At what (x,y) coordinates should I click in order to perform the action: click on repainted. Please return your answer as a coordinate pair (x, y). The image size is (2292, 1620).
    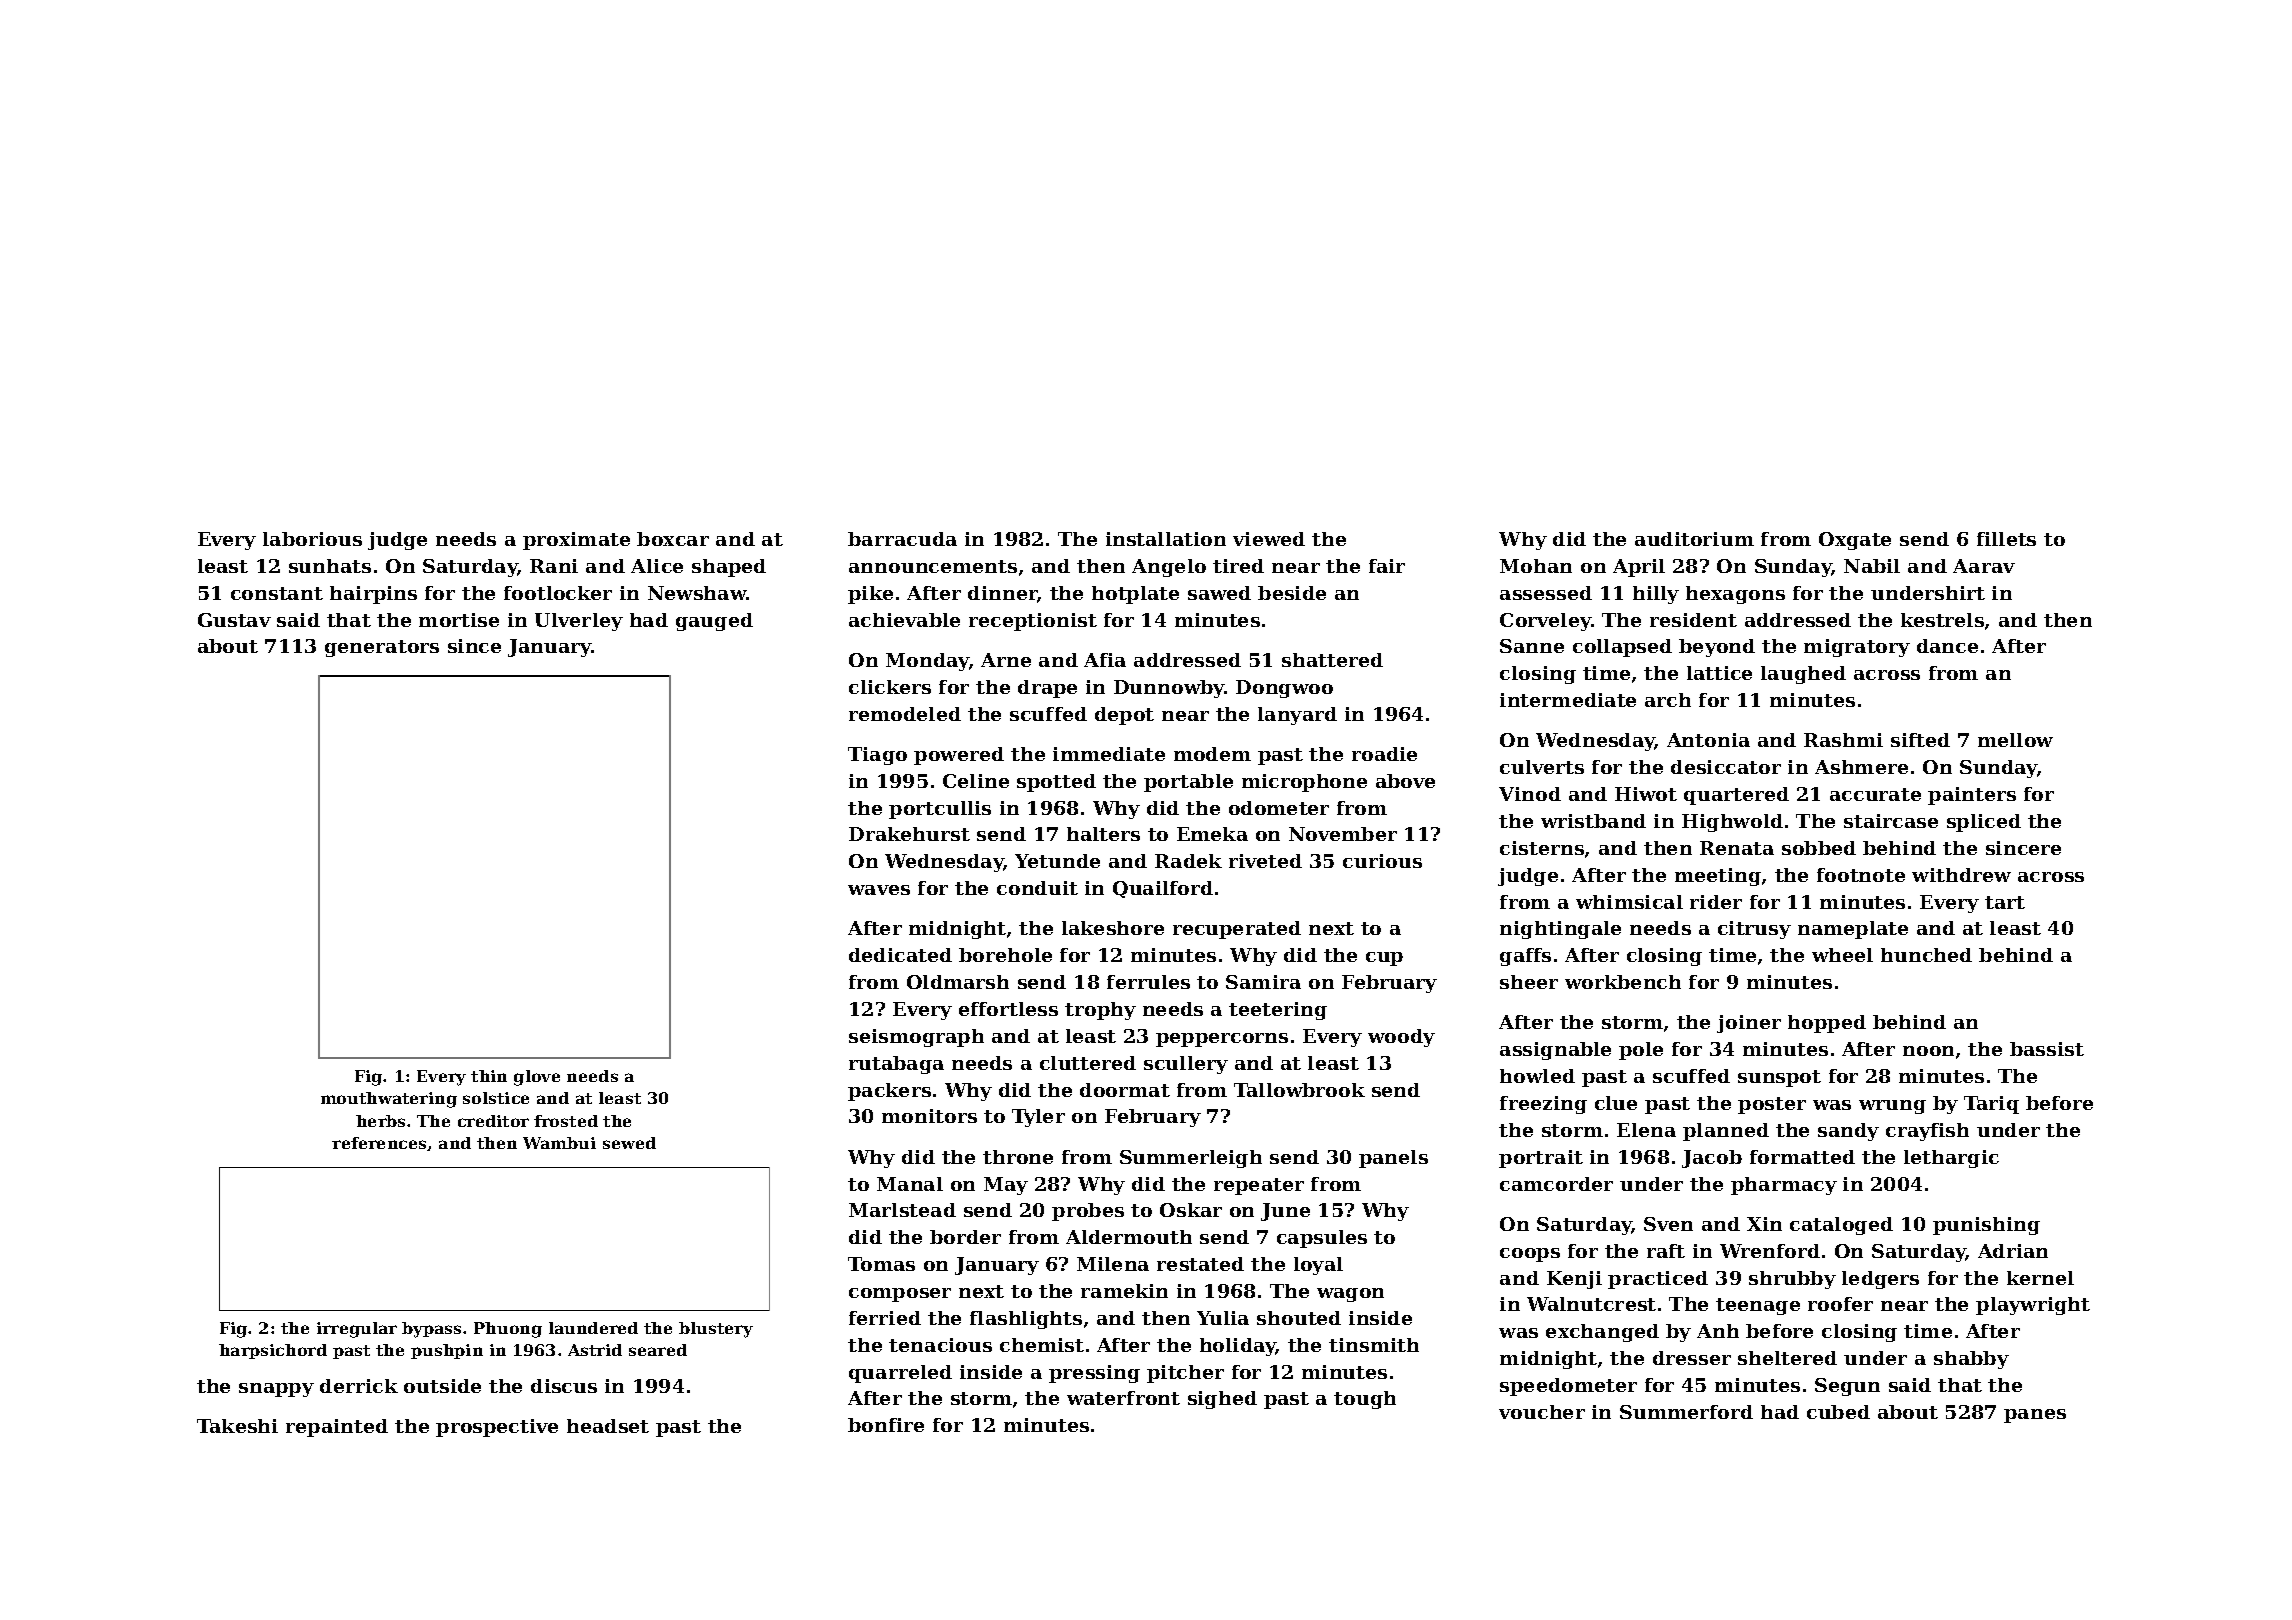
    Looking at the image, I should click on (337, 1428).
